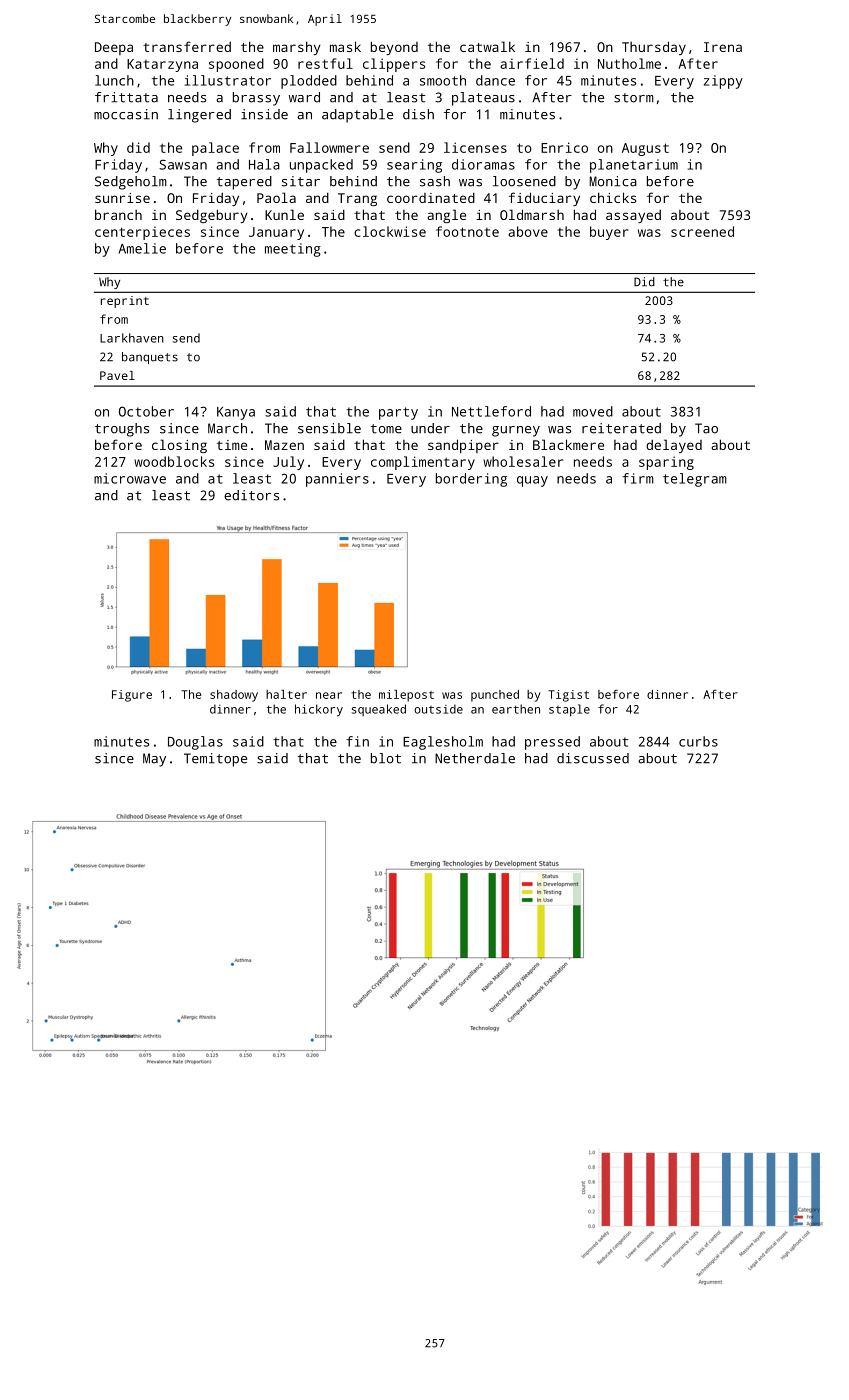 This page has height=1400, width=849. What do you see at coordinates (386, 758) in the page?
I see `blot` at bounding box center [386, 758].
